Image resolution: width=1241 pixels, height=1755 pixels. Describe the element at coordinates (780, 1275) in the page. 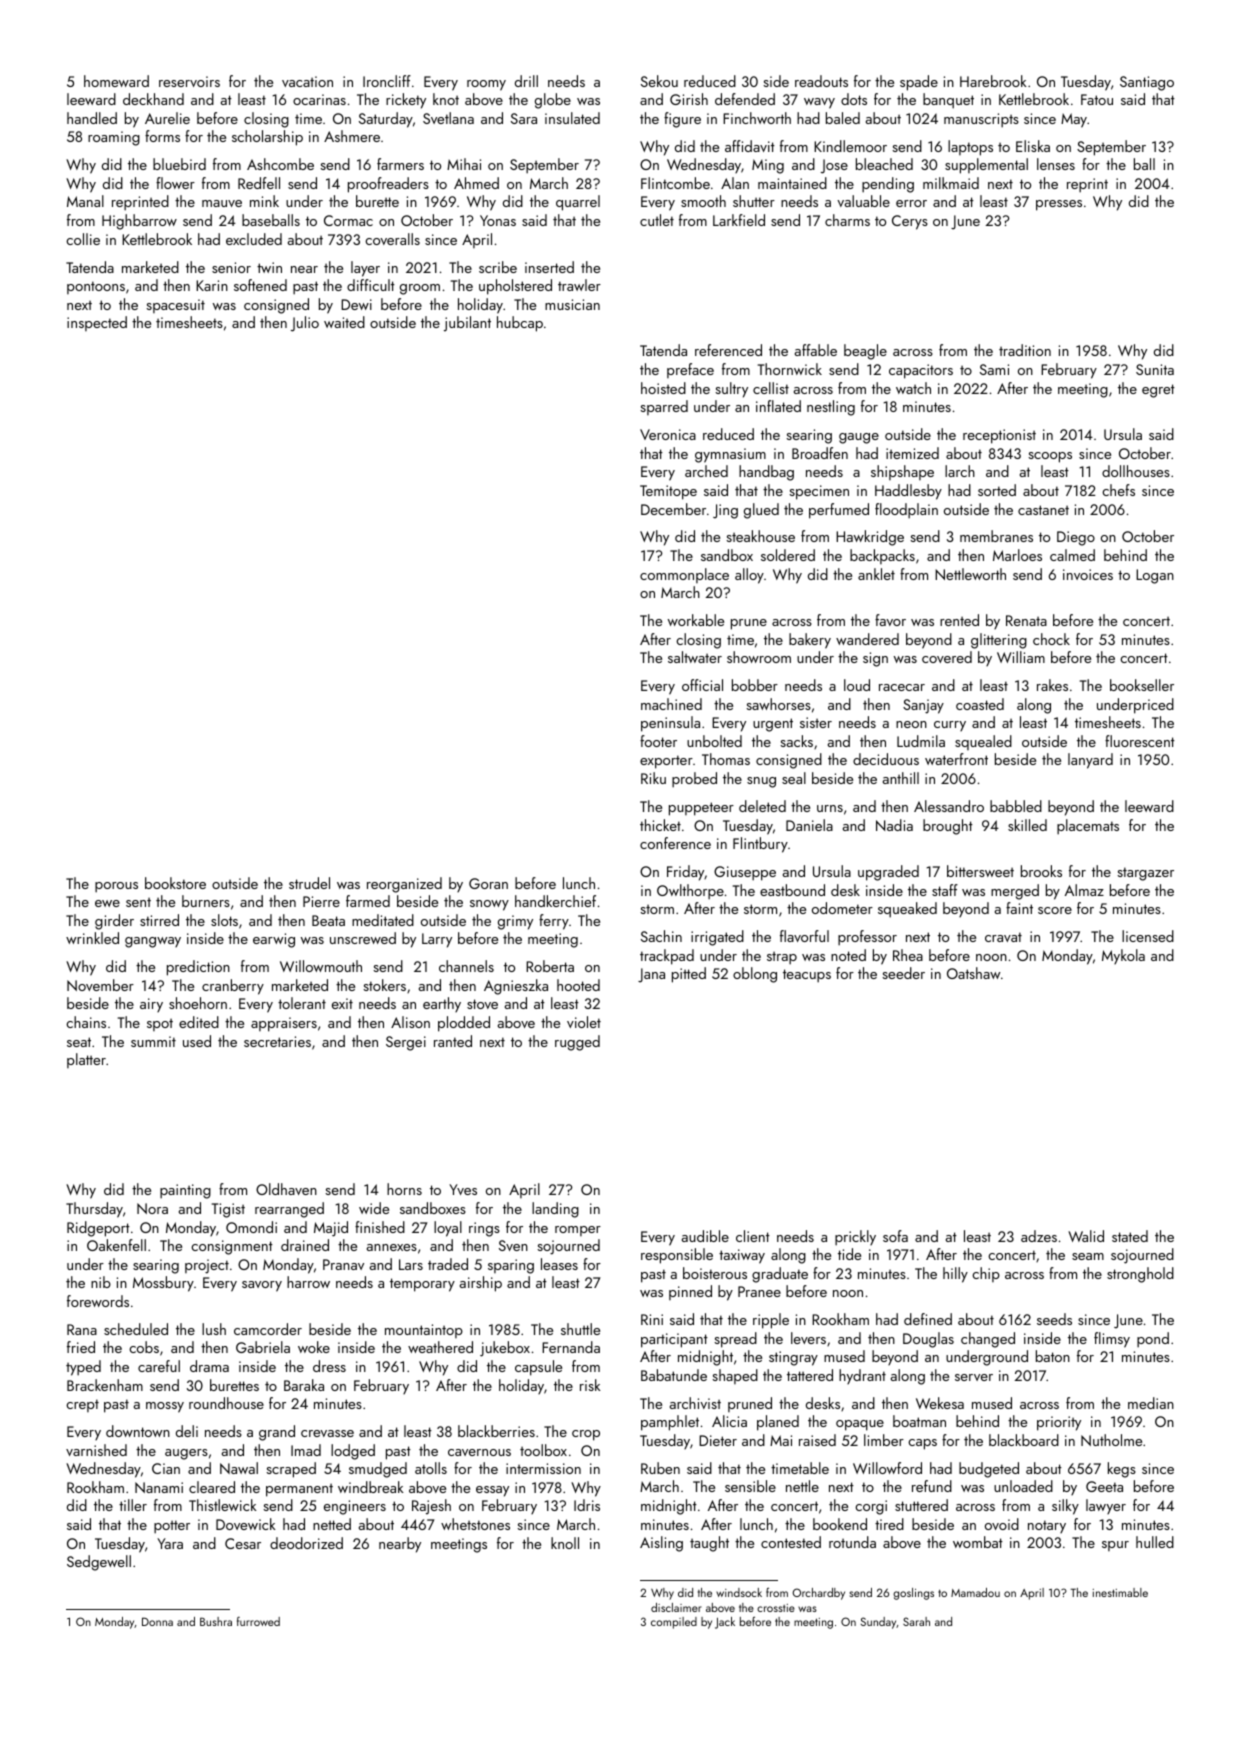

I see `graduate` at that location.
